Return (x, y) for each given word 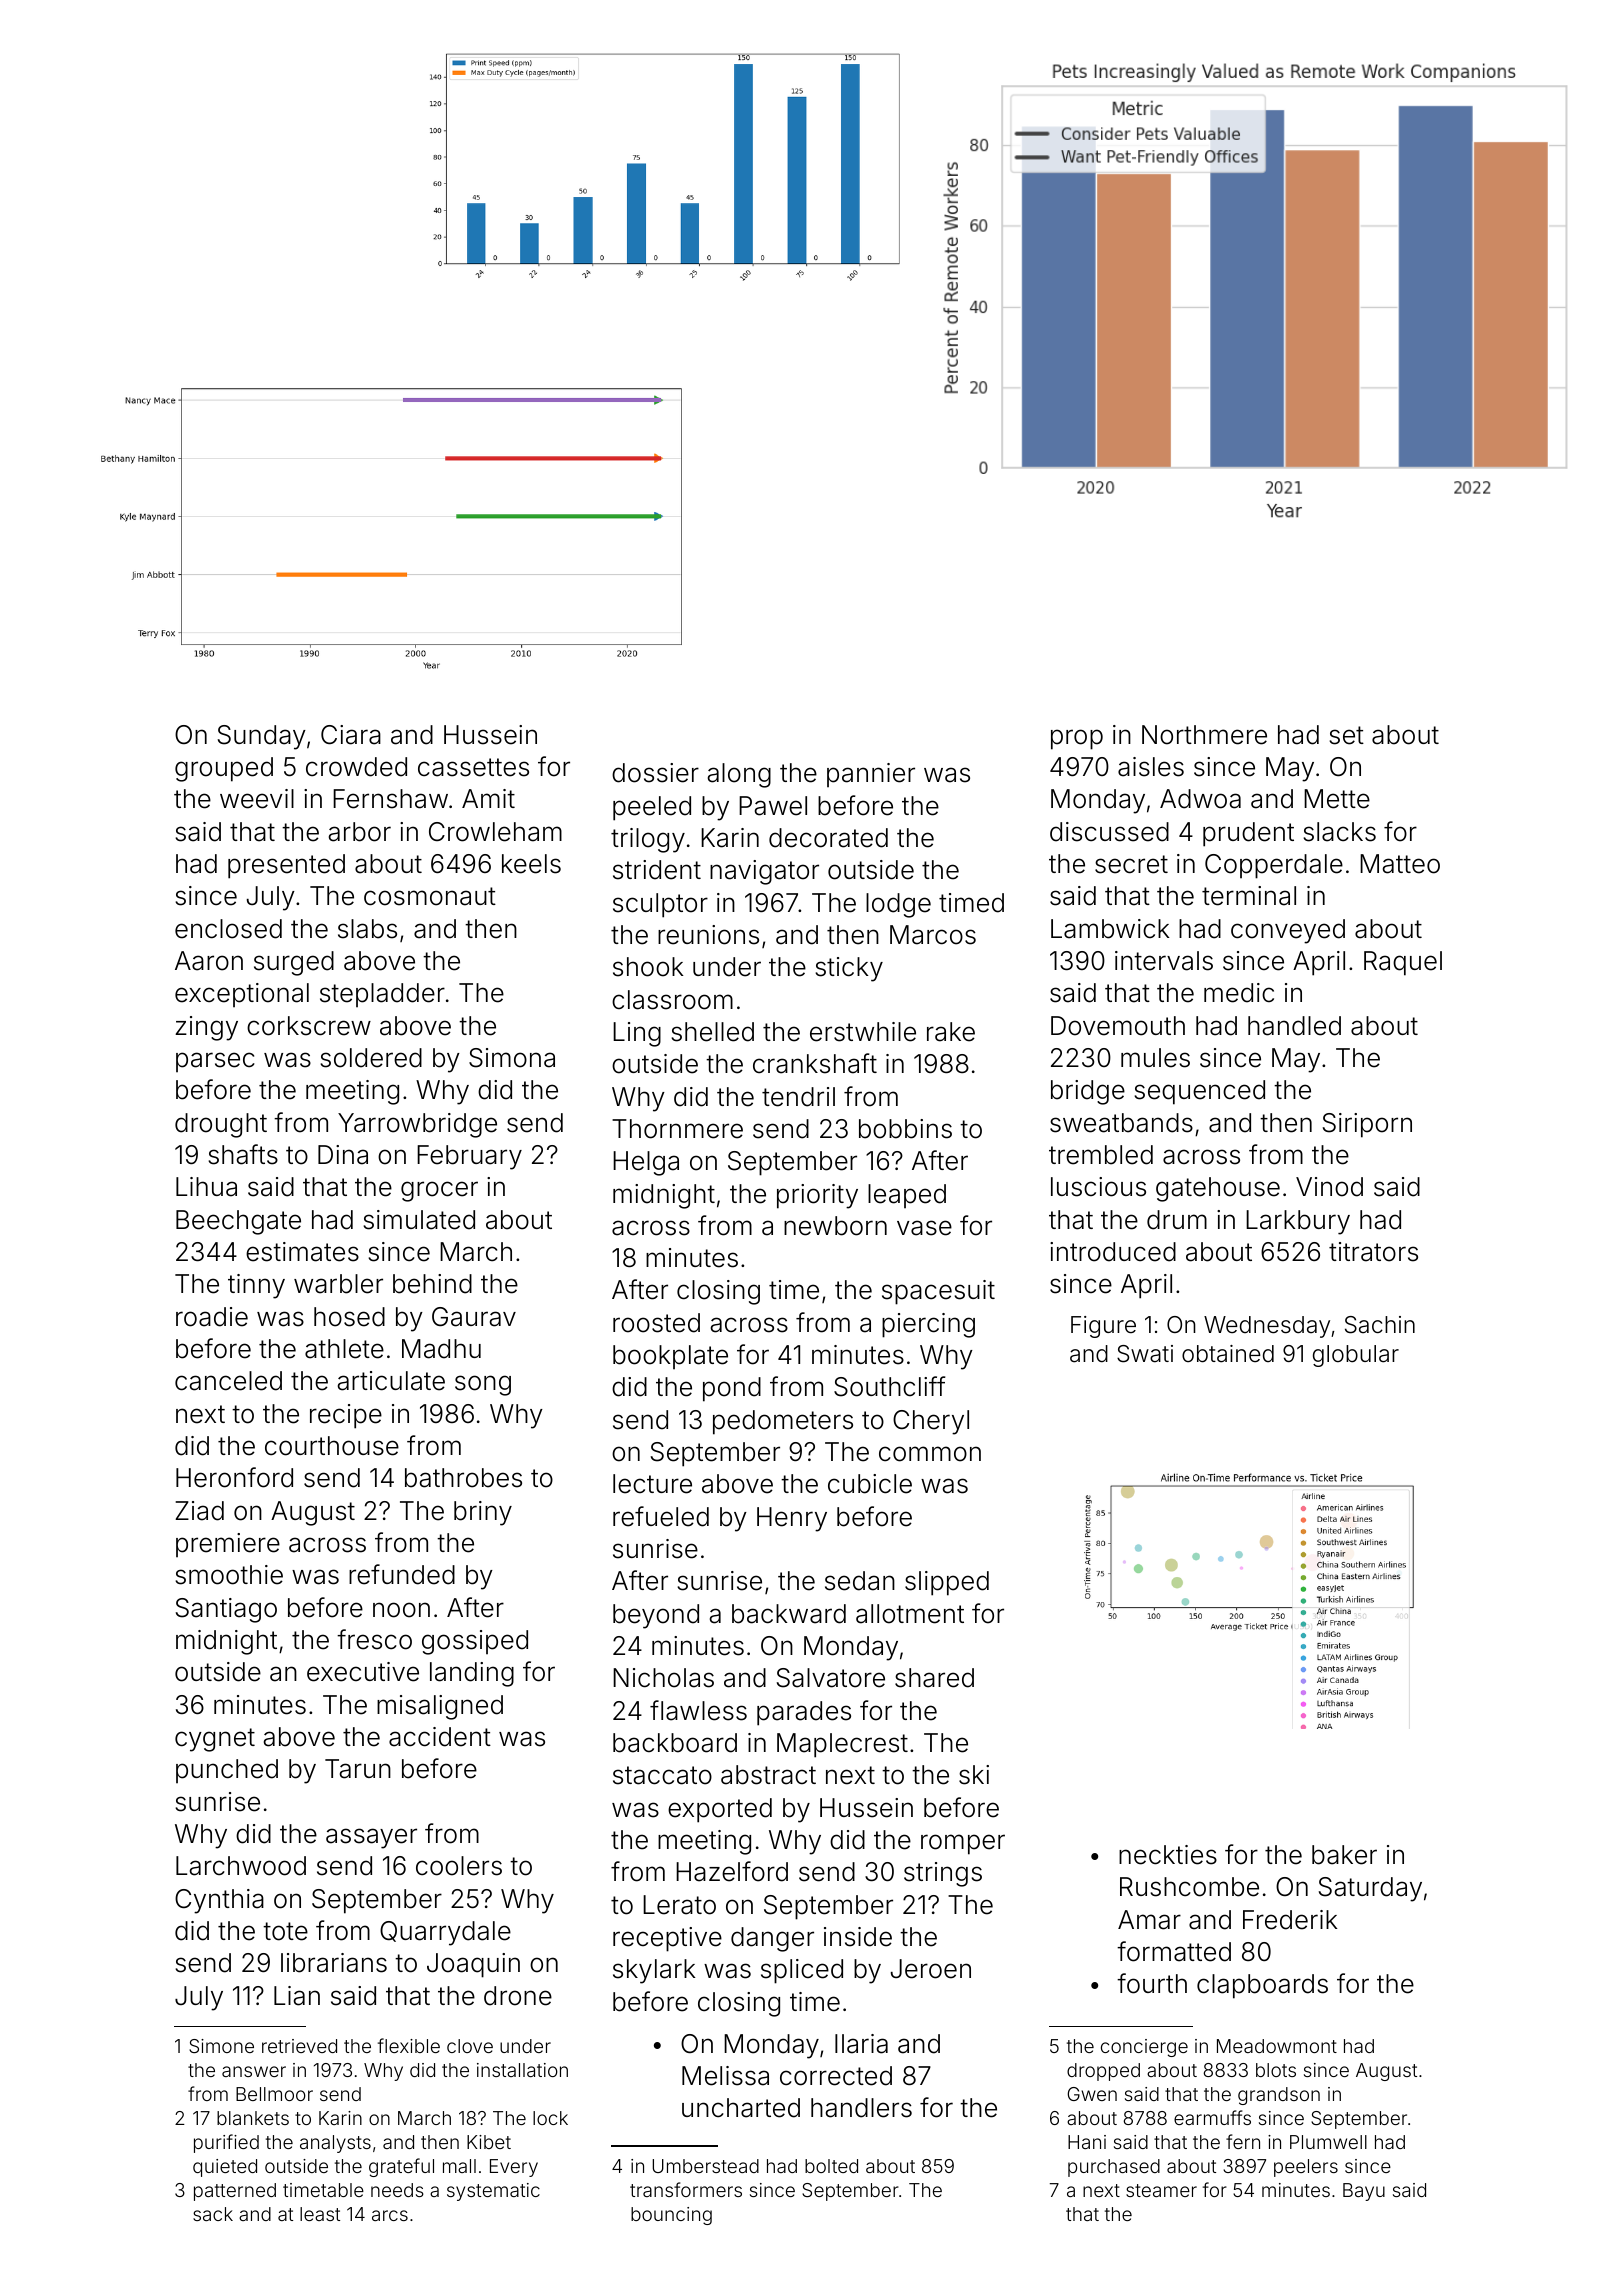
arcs (390, 2215)
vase (924, 1228)
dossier (655, 773)
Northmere (1204, 735)
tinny (256, 1286)
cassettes (473, 767)
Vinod (1329, 1187)
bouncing (671, 2216)
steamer (1161, 2190)
